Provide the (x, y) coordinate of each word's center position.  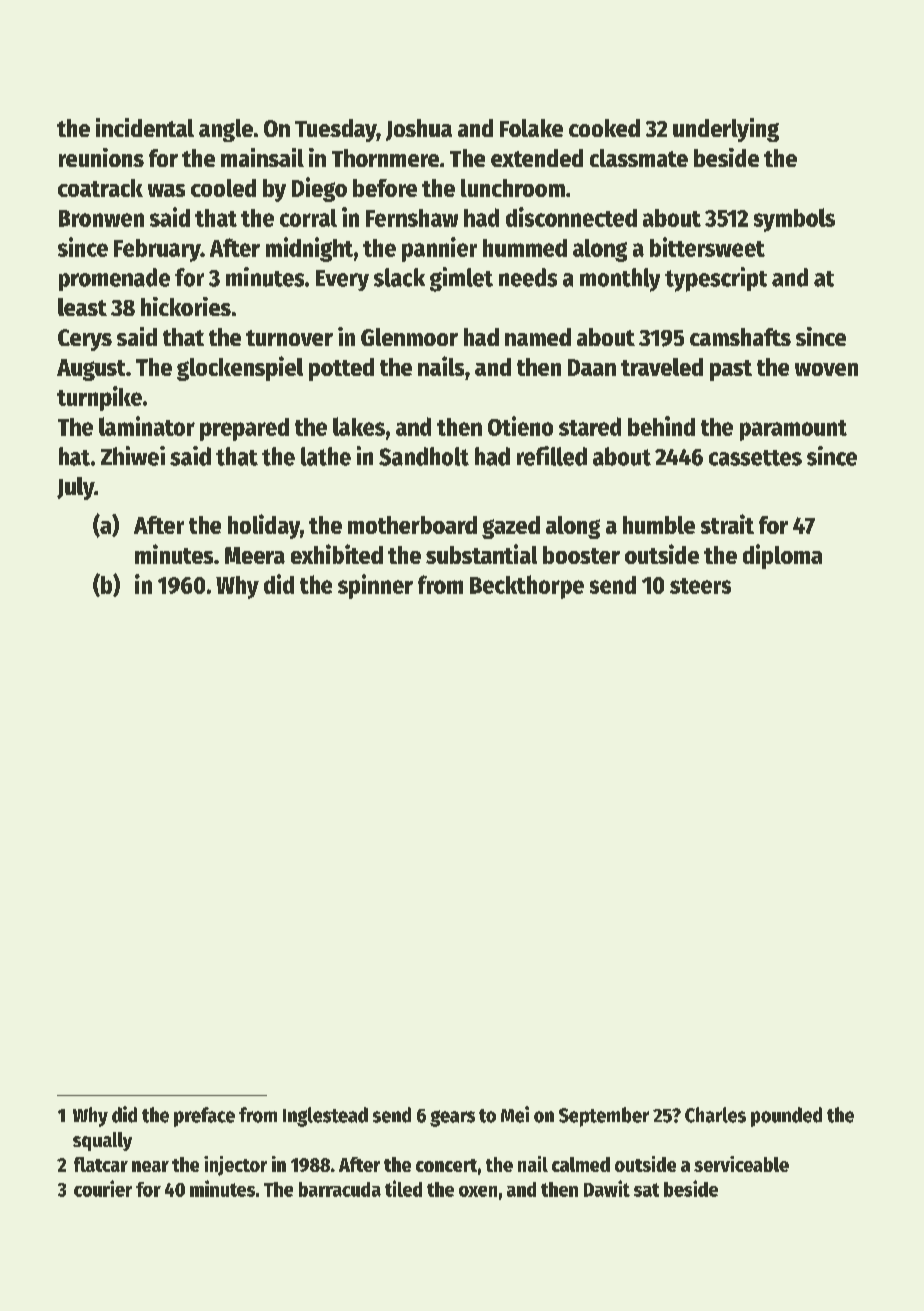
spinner (375, 586)
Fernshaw (412, 218)
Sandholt (424, 456)
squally (102, 1141)
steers (700, 586)
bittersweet (707, 247)
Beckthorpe (527, 587)
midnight (309, 249)
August (91, 370)
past (731, 370)
